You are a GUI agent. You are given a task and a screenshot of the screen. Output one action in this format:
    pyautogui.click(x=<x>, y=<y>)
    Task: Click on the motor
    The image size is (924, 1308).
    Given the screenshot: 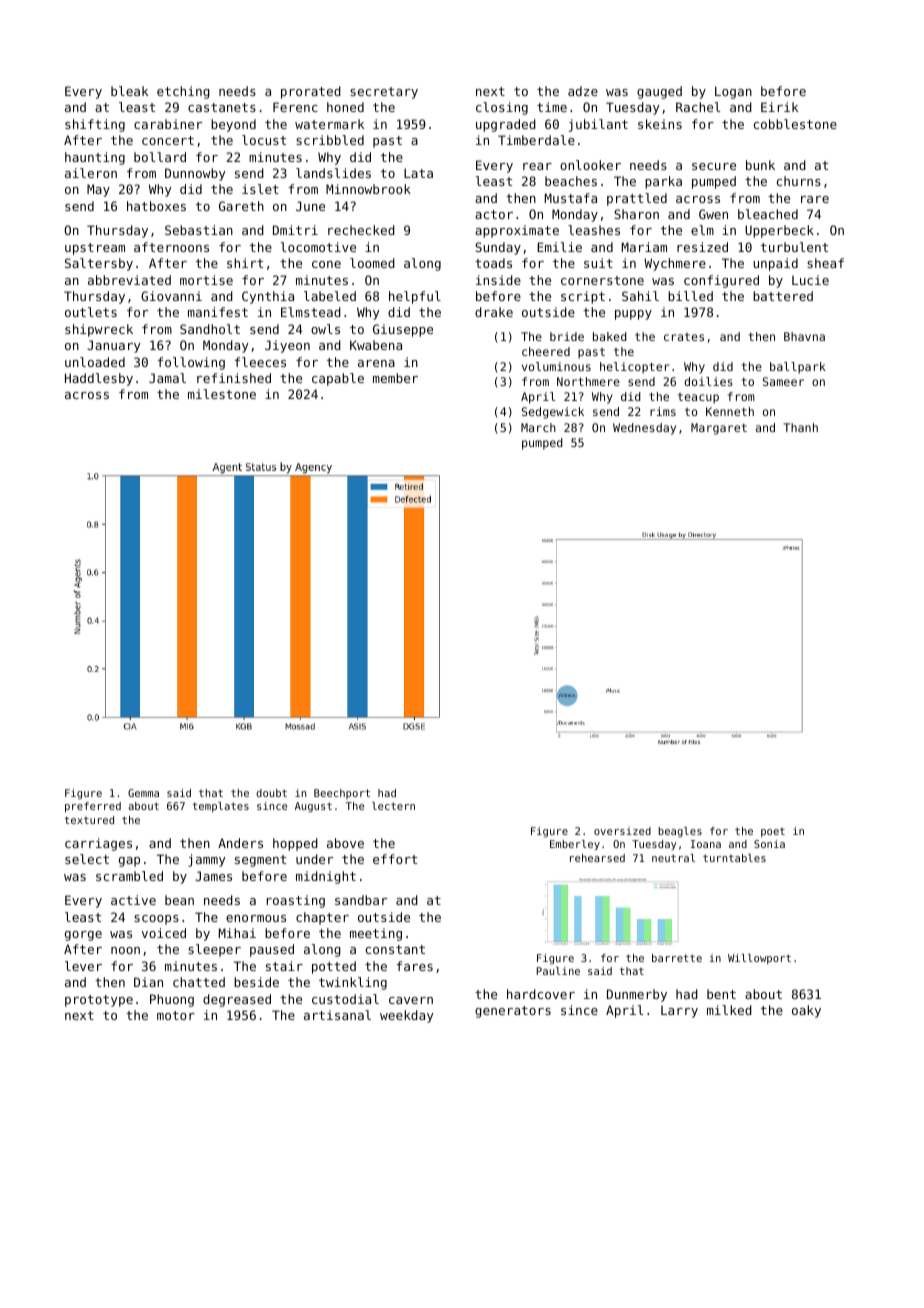 What is the action you would take?
    pyautogui.click(x=176, y=1015)
